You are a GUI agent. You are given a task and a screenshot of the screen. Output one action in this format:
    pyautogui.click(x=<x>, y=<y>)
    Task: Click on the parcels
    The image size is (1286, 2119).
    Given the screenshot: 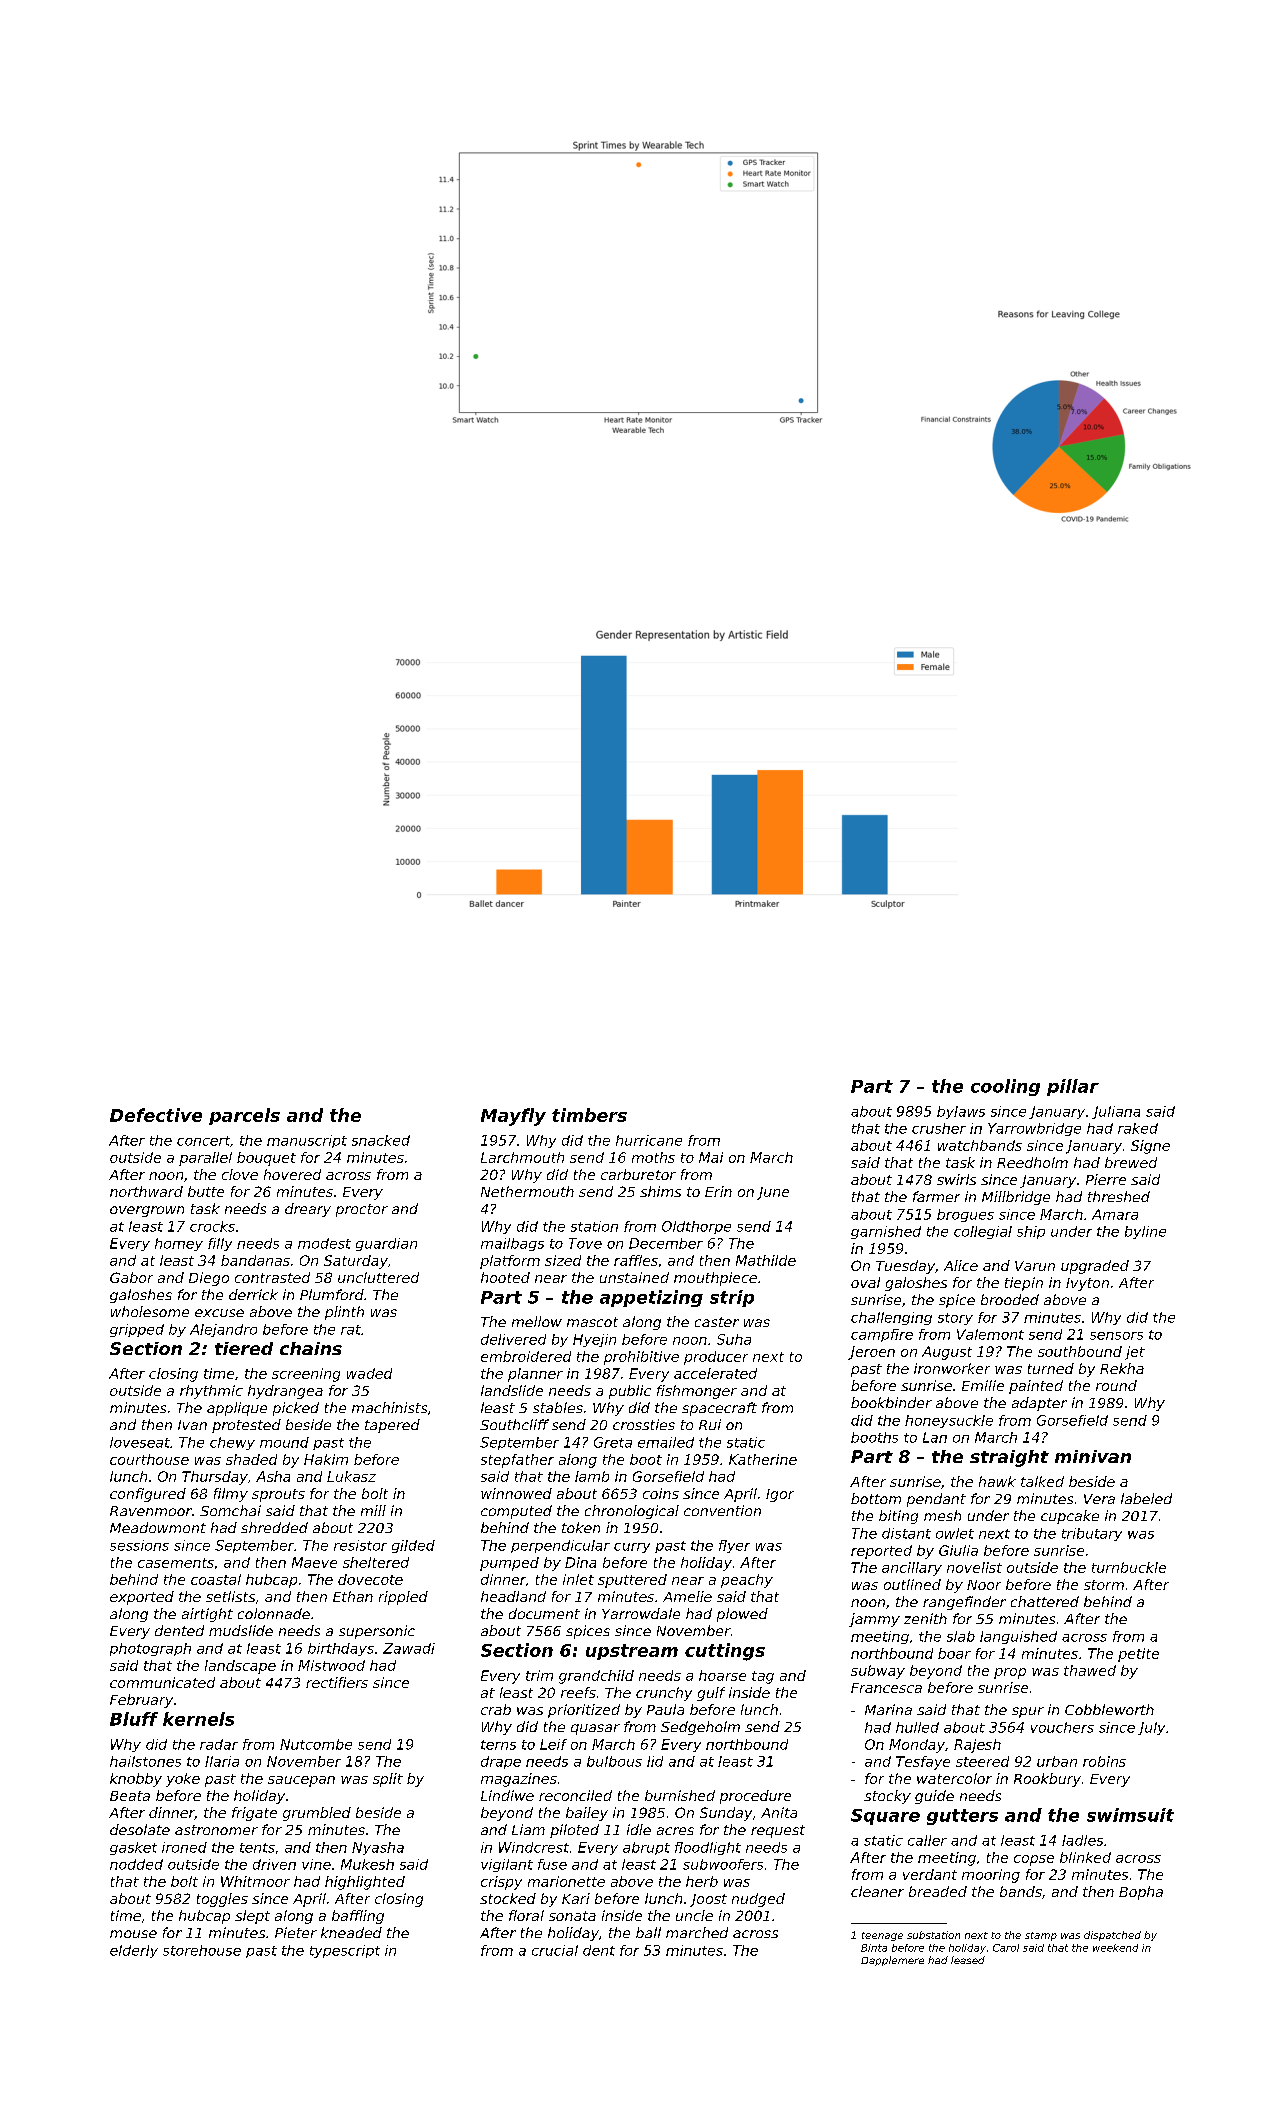 What is the action you would take?
    pyautogui.click(x=244, y=1116)
